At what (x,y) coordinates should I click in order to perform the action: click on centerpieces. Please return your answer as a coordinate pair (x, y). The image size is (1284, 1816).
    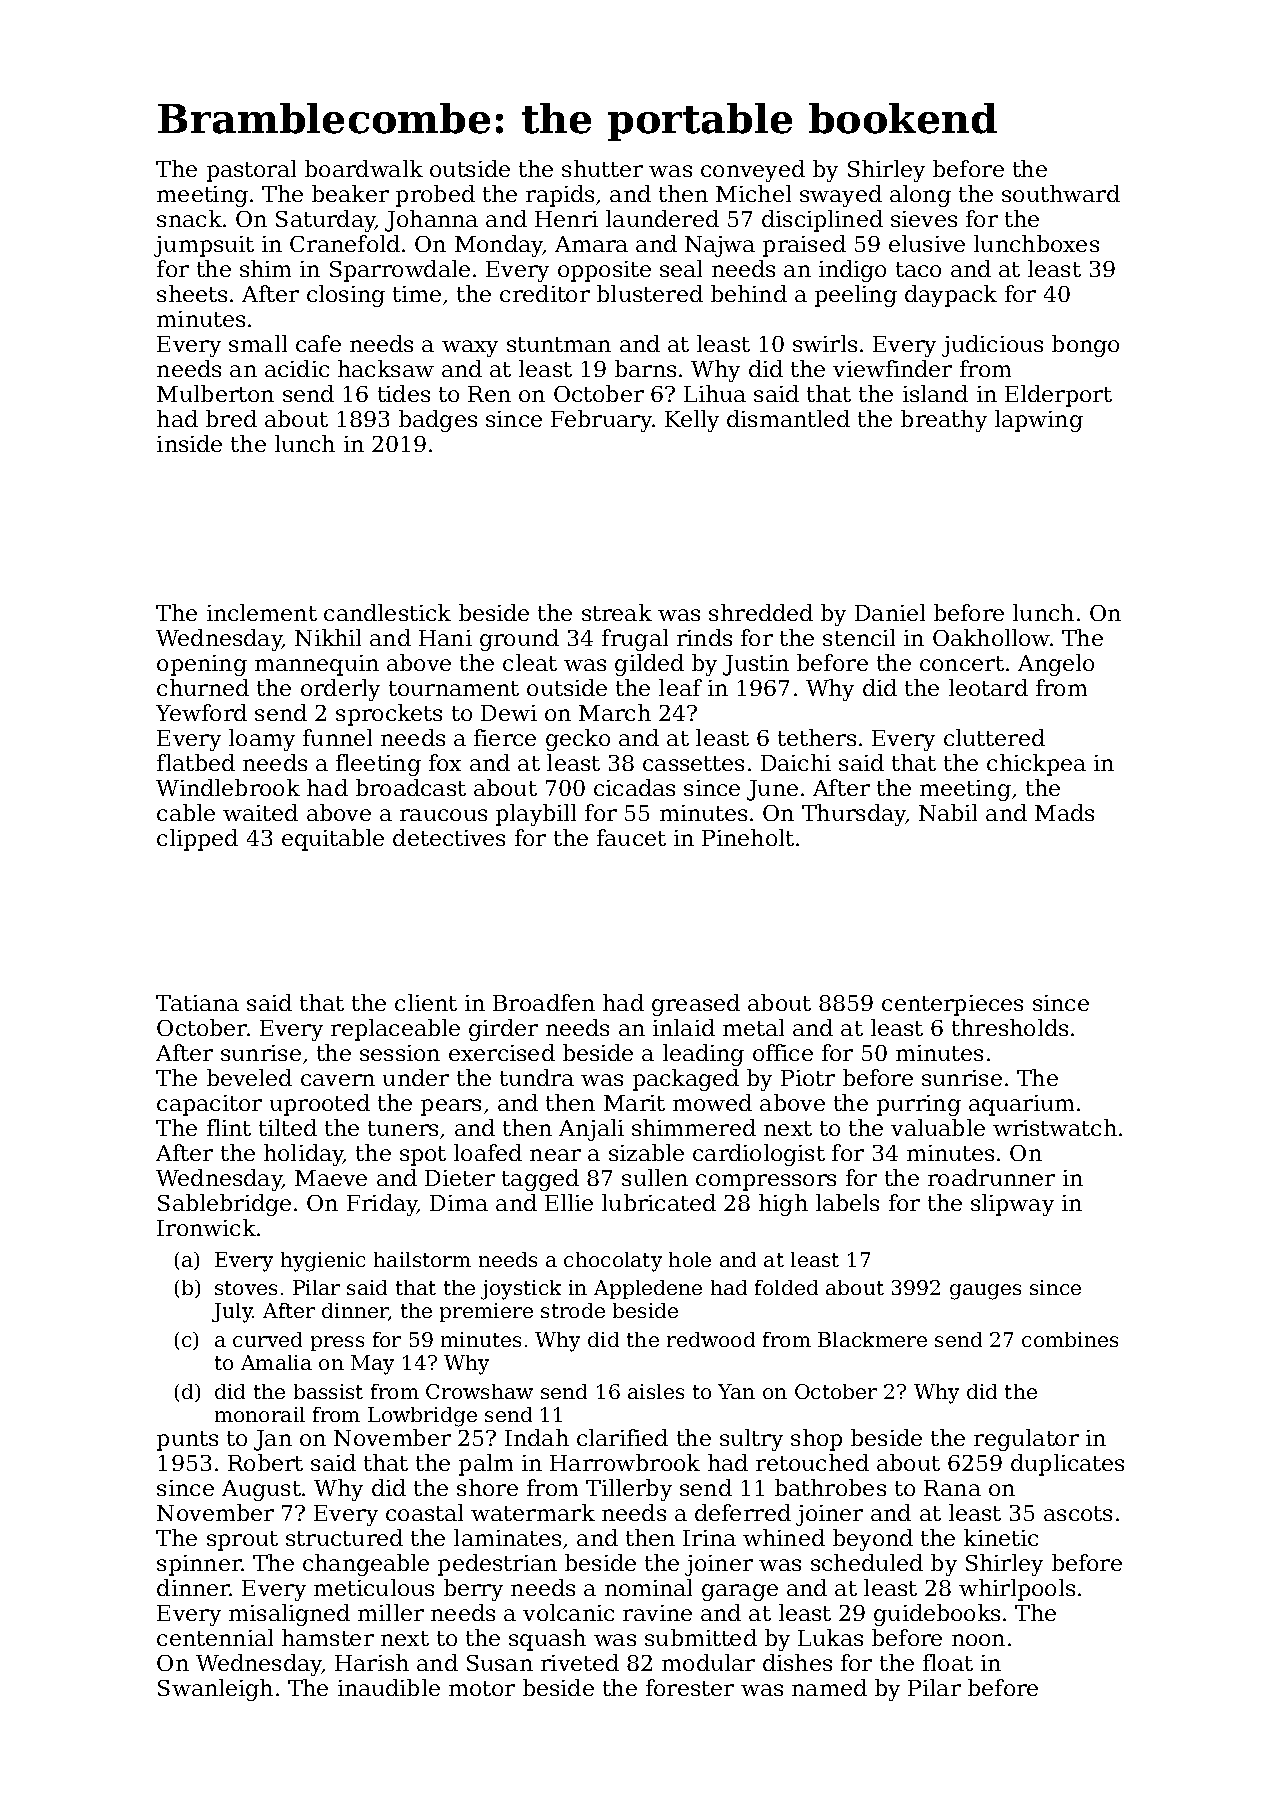
    Looking at the image, I should click on (952, 1005).
